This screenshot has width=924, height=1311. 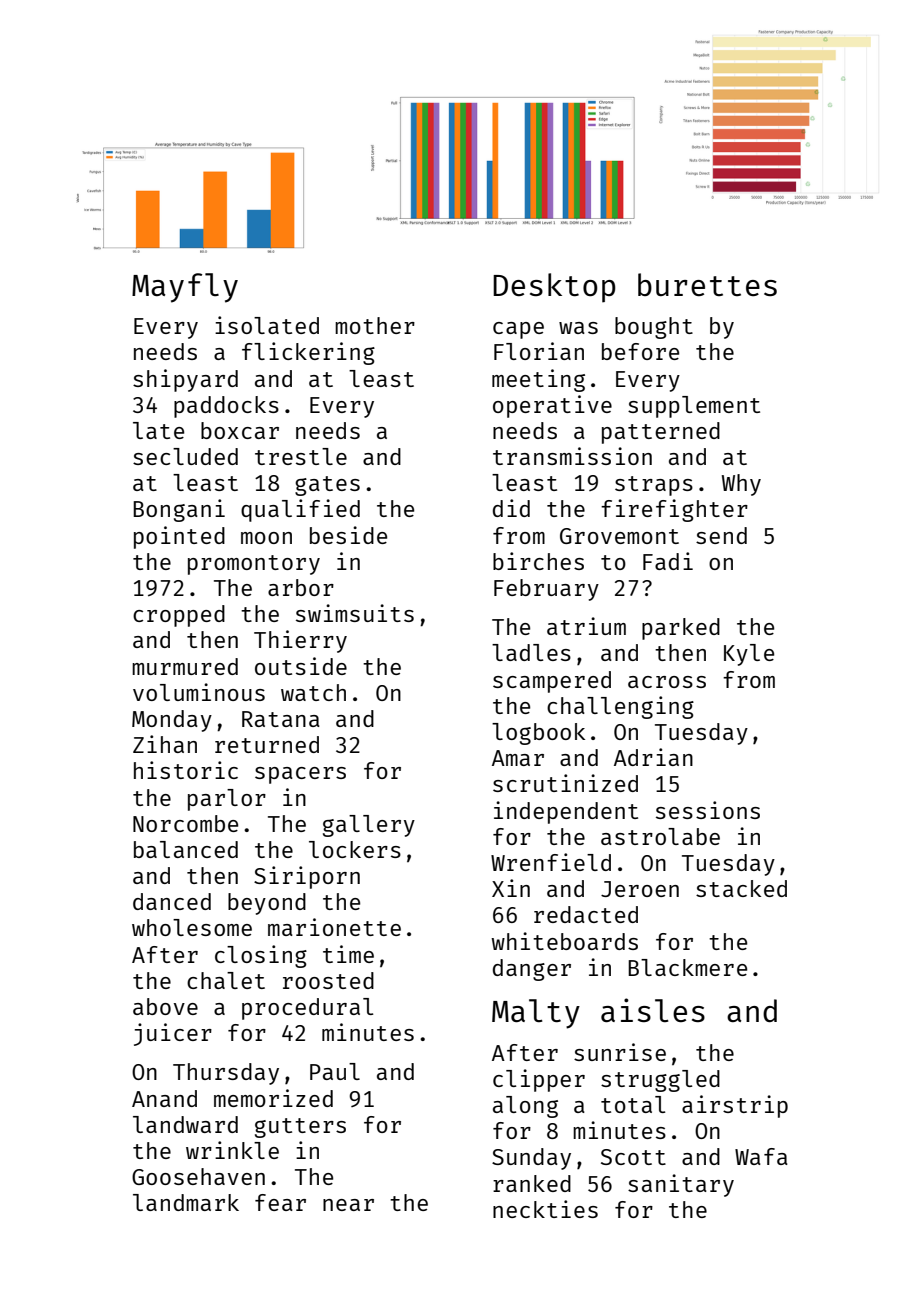 What do you see at coordinates (707, 284) in the screenshot?
I see `burettes` at bounding box center [707, 284].
